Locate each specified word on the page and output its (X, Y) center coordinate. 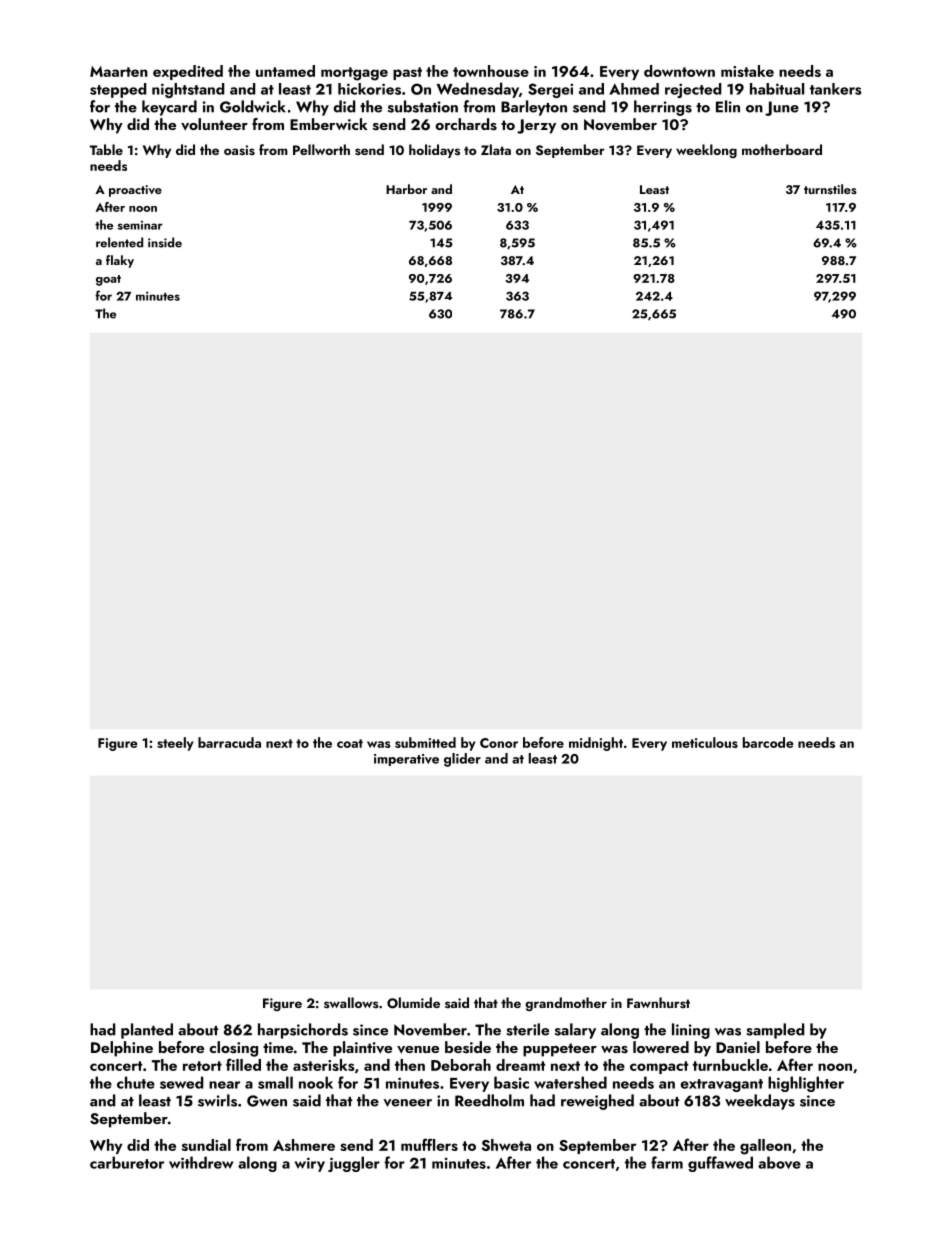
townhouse (491, 71)
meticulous (705, 742)
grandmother (566, 1004)
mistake (747, 71)
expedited (188, 72)
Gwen (267, 1101)
